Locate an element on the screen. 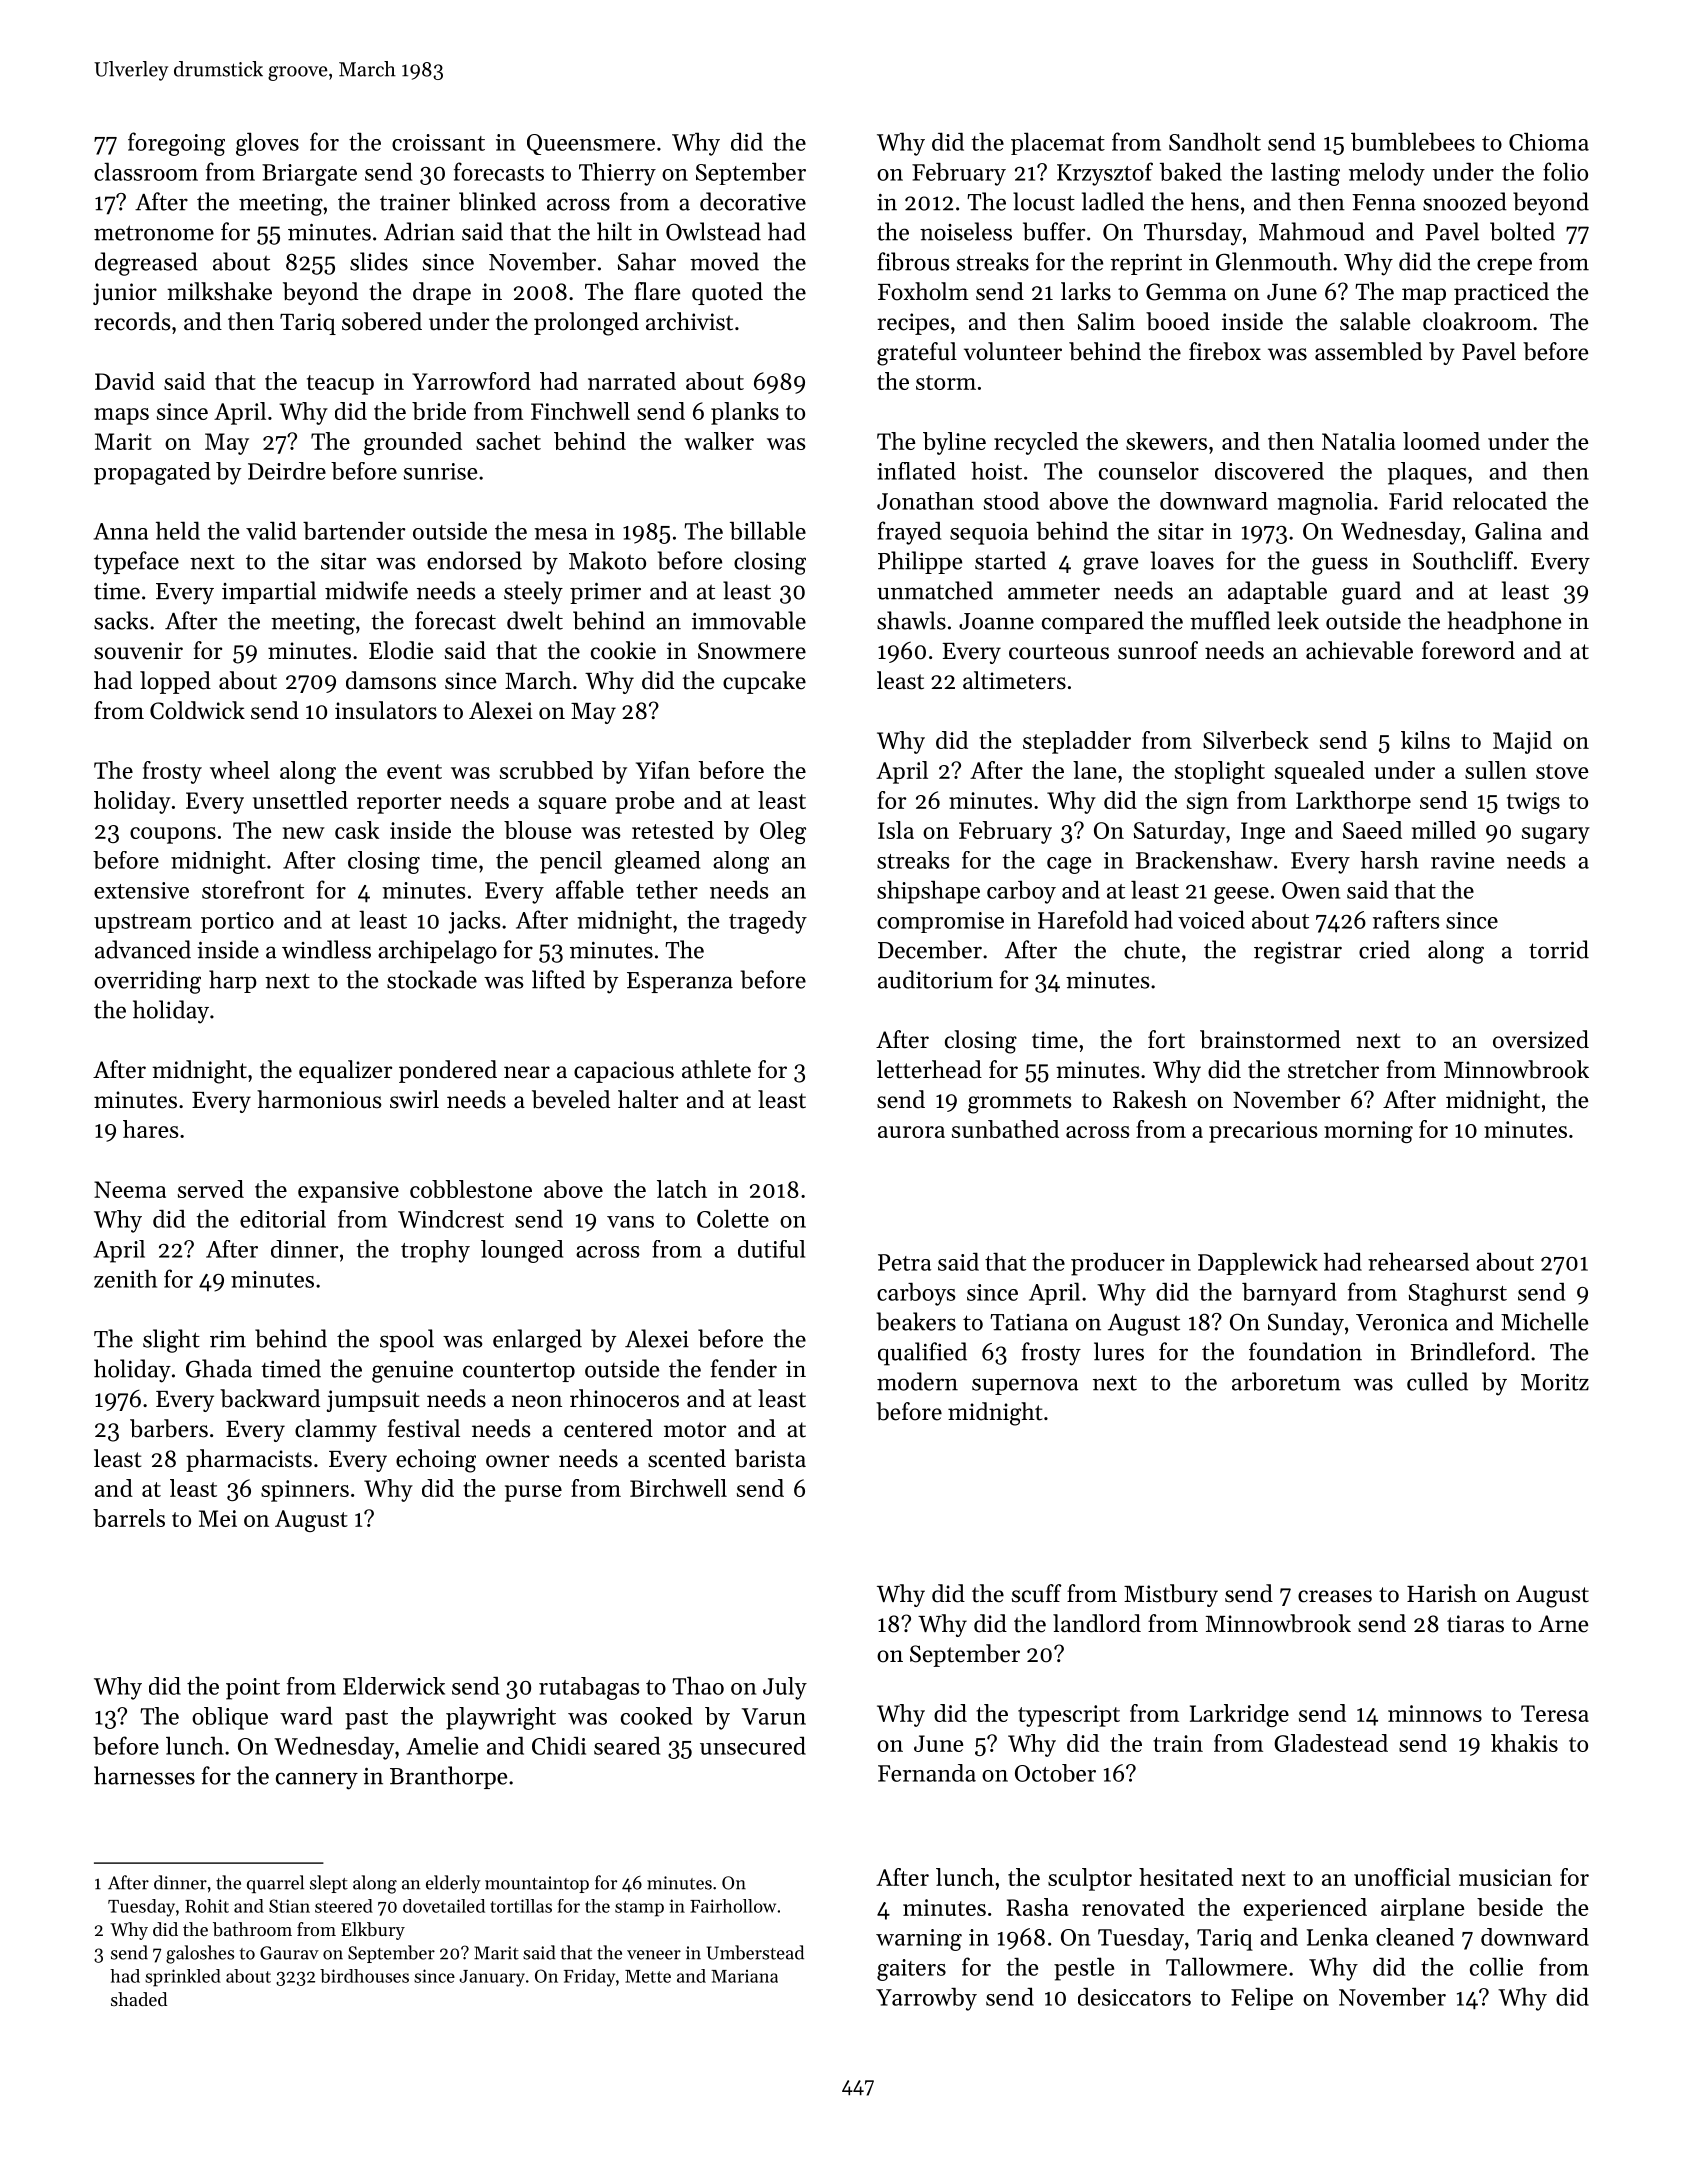  served is located at coordinates (211, 1189).
